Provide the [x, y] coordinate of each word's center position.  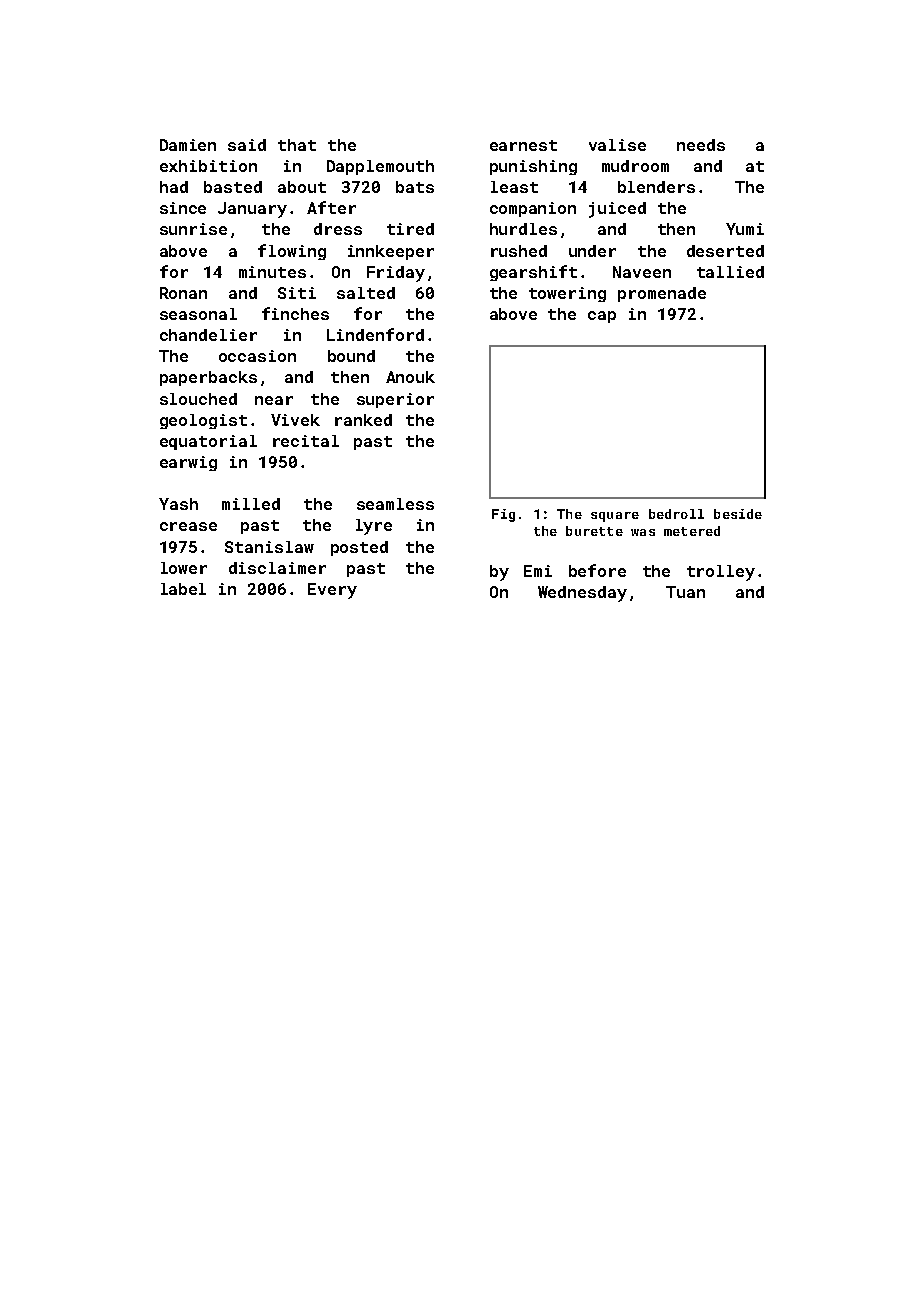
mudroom [635, 166]
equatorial [208, 442]
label [183, 589]
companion [533, 209]
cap [602, 317]
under [592, 251]
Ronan [183, 293]
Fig [503, 515]
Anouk [410, 377]
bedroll [676, 514]
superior [395, 400]
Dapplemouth [380, 167]
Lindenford [375, 334]
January [252, 210]
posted [359, 548]
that [297, 145]
